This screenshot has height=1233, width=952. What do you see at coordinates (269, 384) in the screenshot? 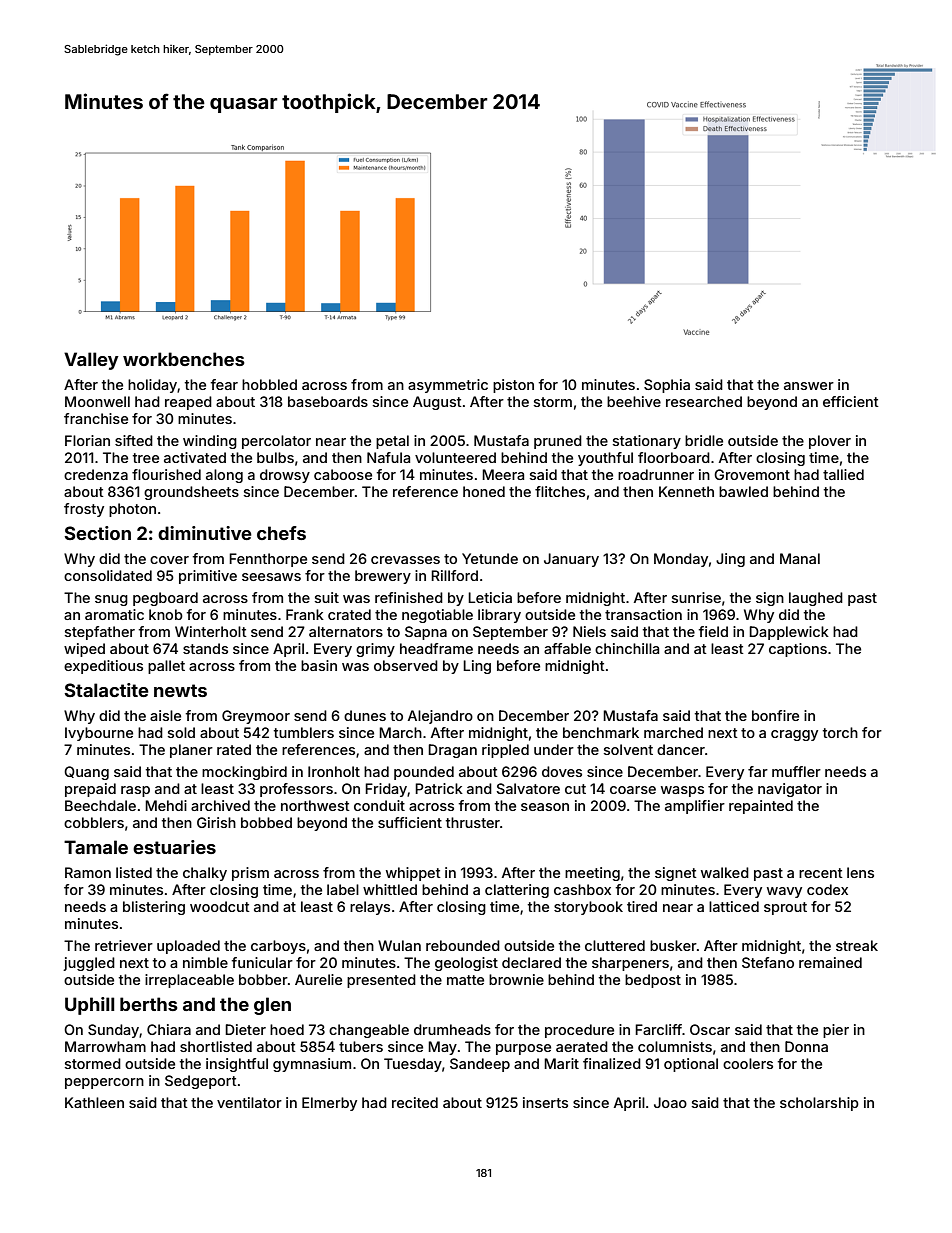
I see `hobbled` at bounding box center [269, 384].
